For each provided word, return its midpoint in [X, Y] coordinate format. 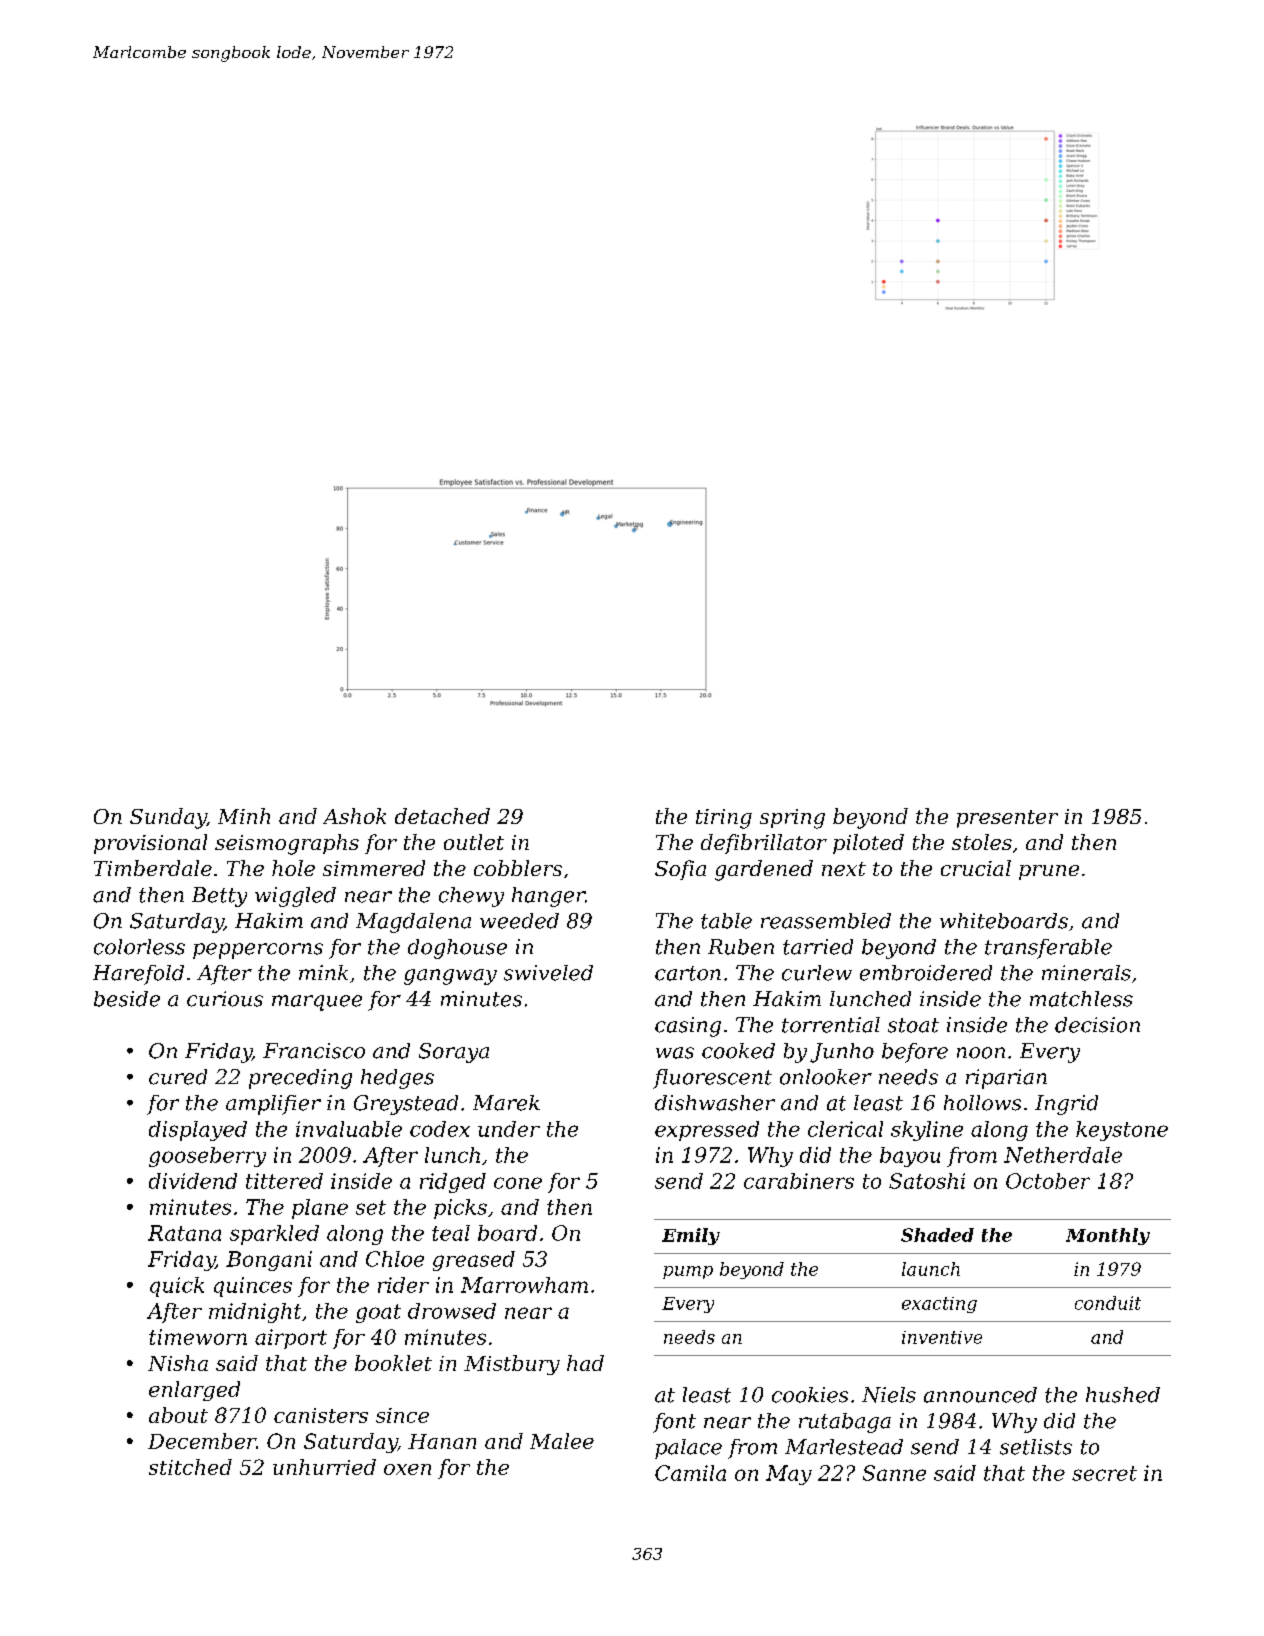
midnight [255, 1313]
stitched [190, 1467]
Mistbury [512, 1365]
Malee [562, 1441]
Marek [506, 1103]
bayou [910, 1157]
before [915, 1053]
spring [792, 819]
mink [323, 972]
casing [688, 1027]
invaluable [349, 1129]
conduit [1108, 1303]
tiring [724, 819]
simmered [374, 868]
